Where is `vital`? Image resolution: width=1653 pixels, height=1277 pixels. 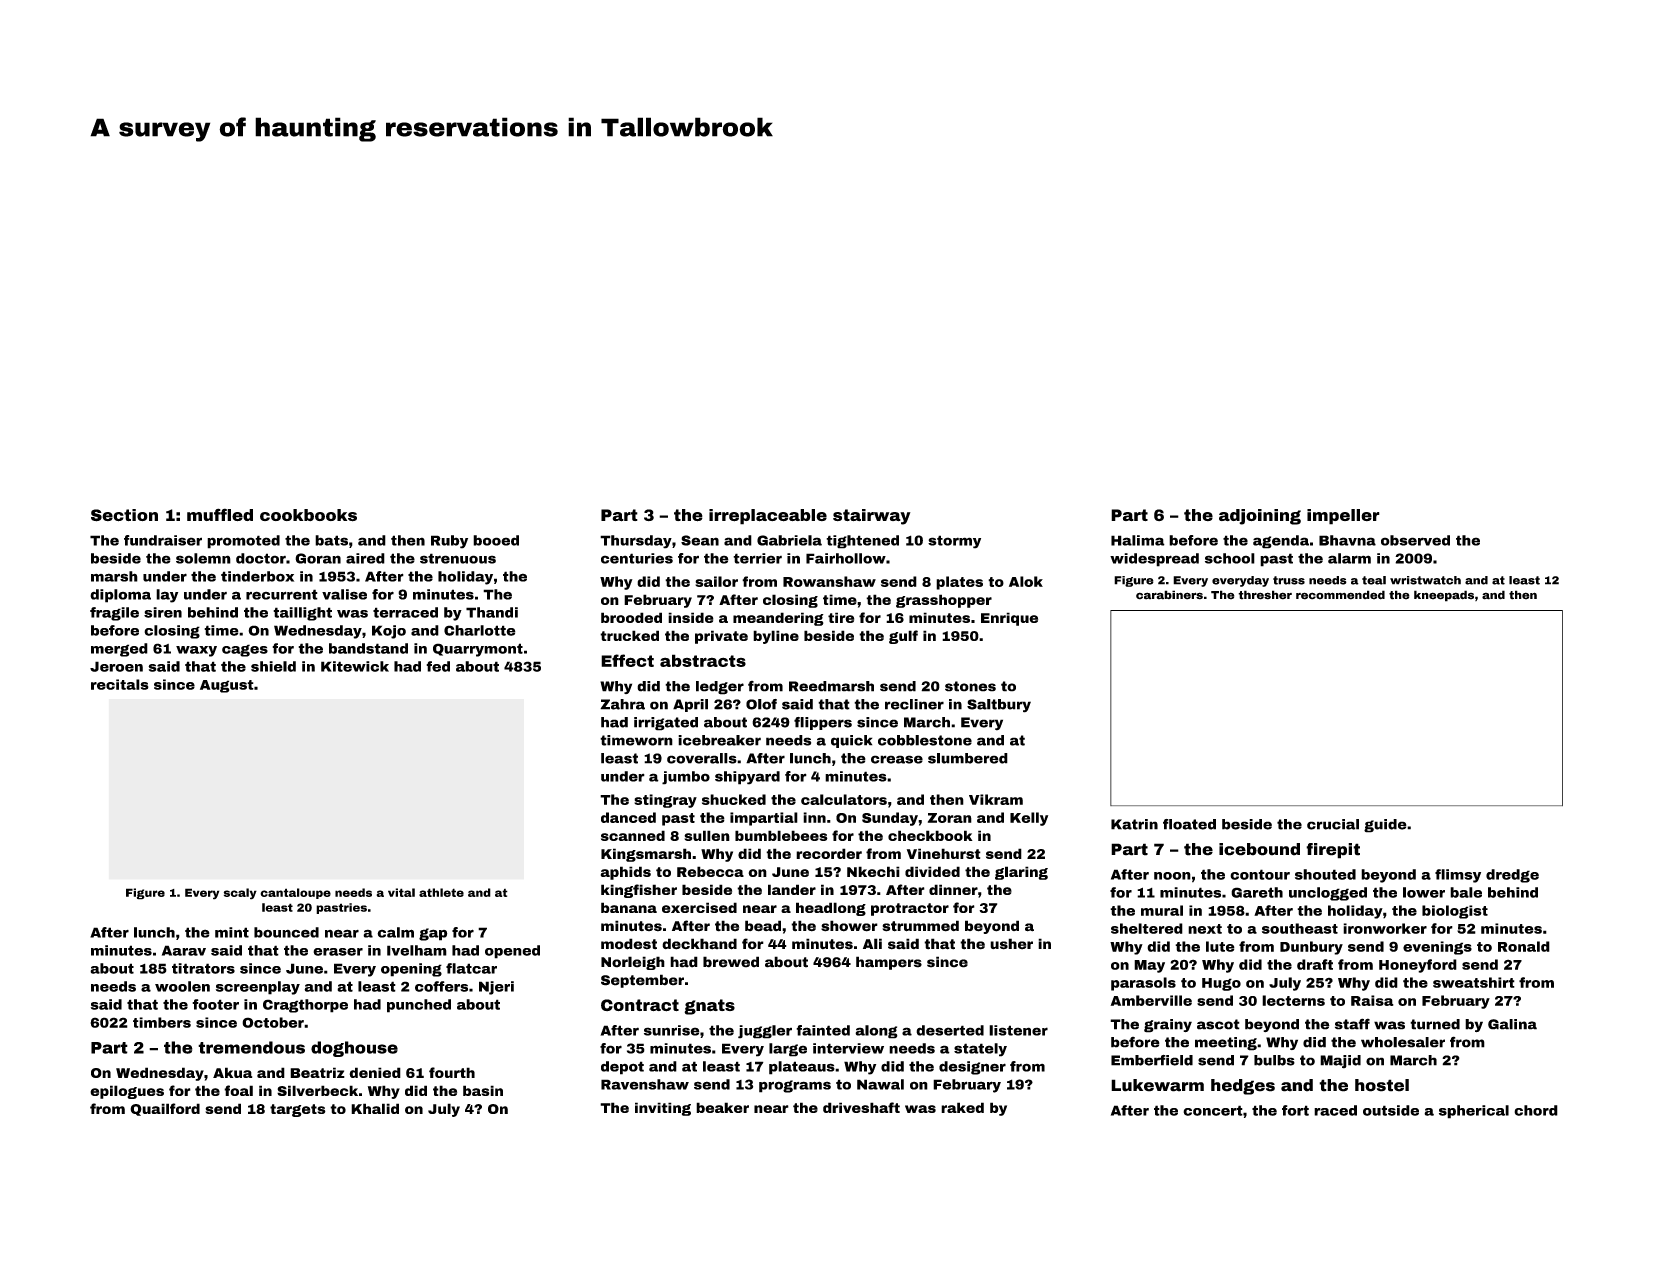
vital is located at coordinates (401, 892).
